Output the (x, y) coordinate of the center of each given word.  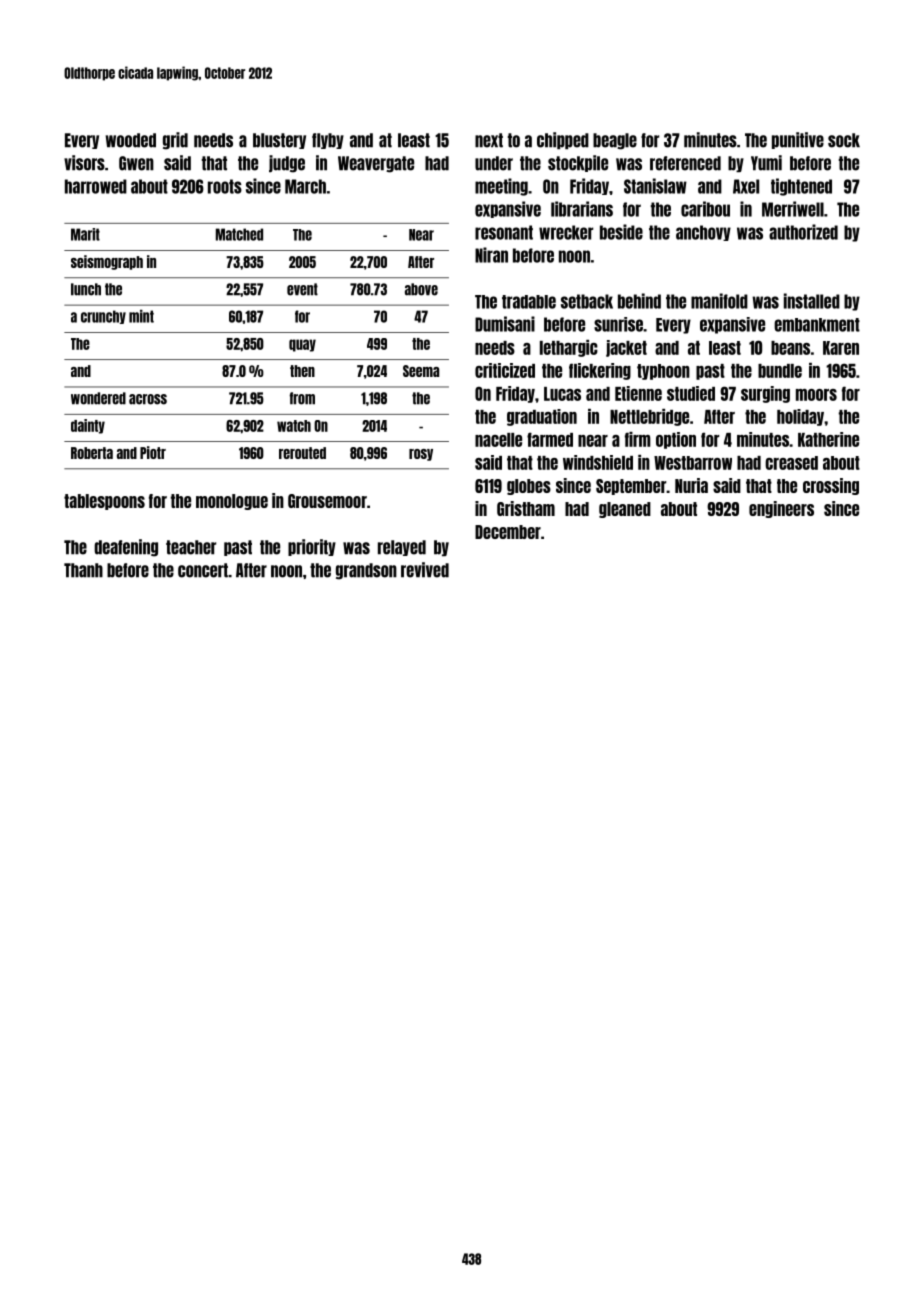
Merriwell (793, 209)
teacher (191, 547)
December (508, 532)
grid (175, 141)
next (489, 140)
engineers (781, 509)
